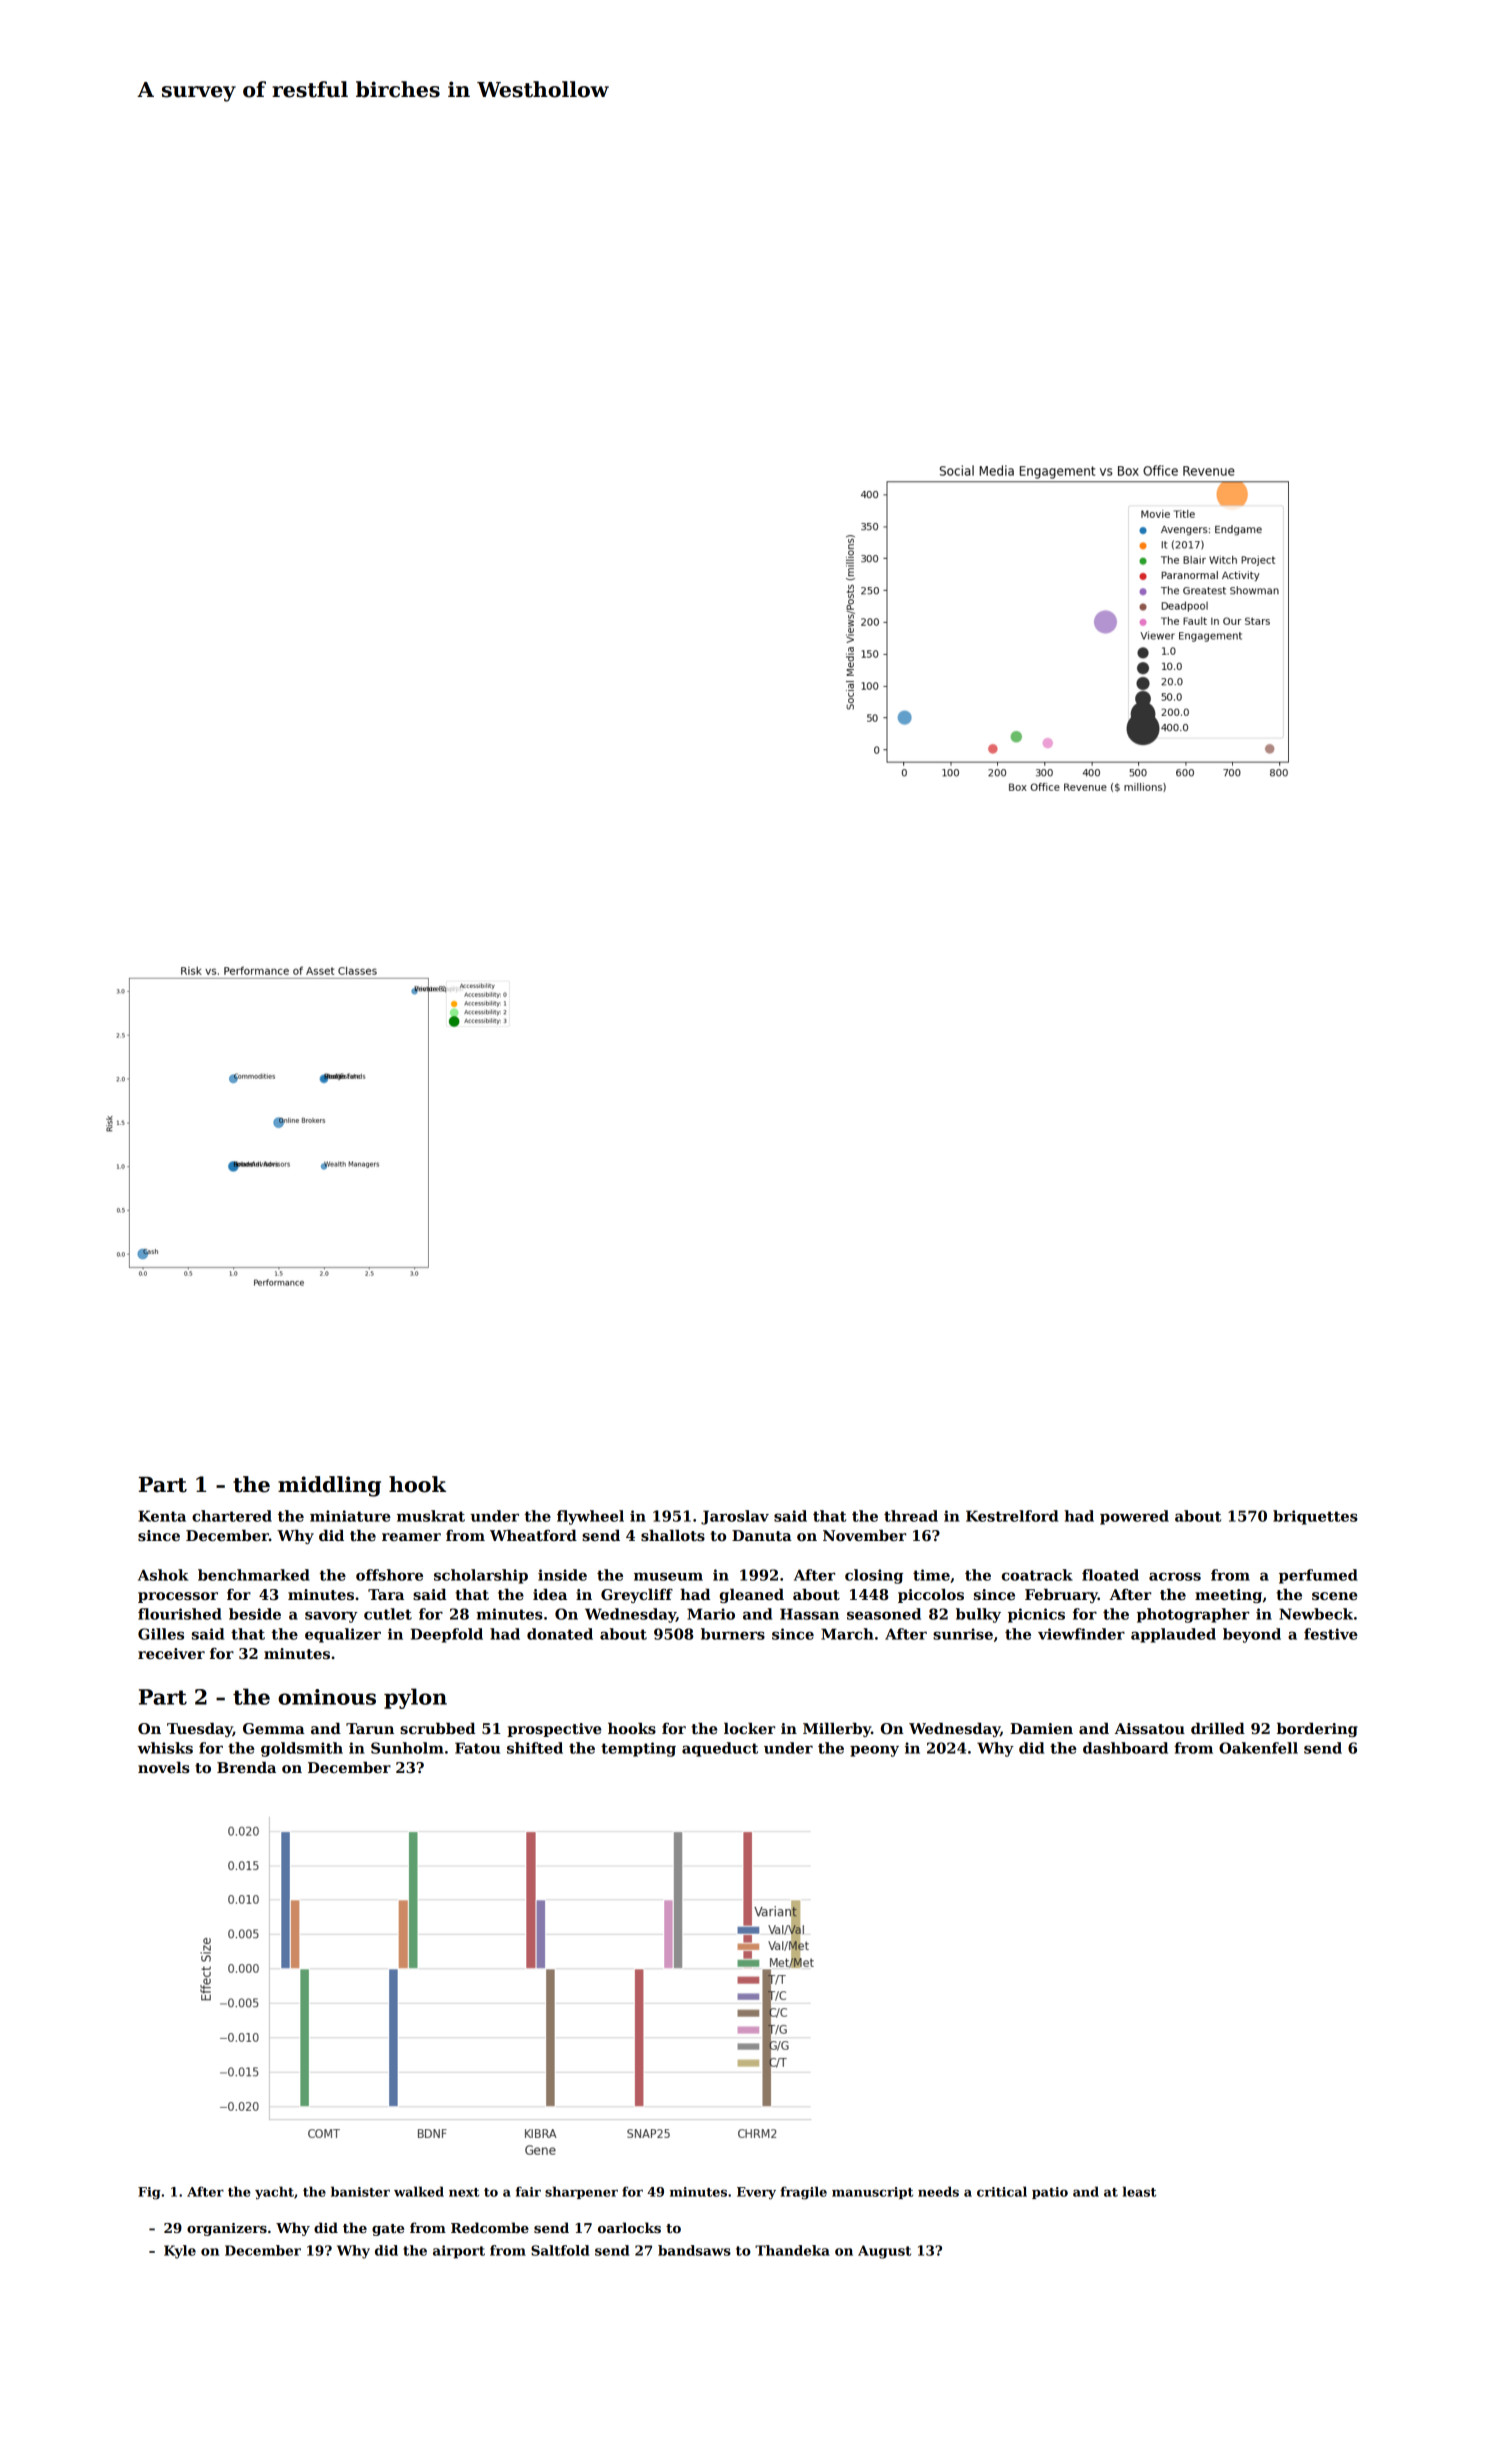  What do you see at coordinates (171, 1653) in the screenshot?
I see `receiver` at bounding box center [171, 1653].
